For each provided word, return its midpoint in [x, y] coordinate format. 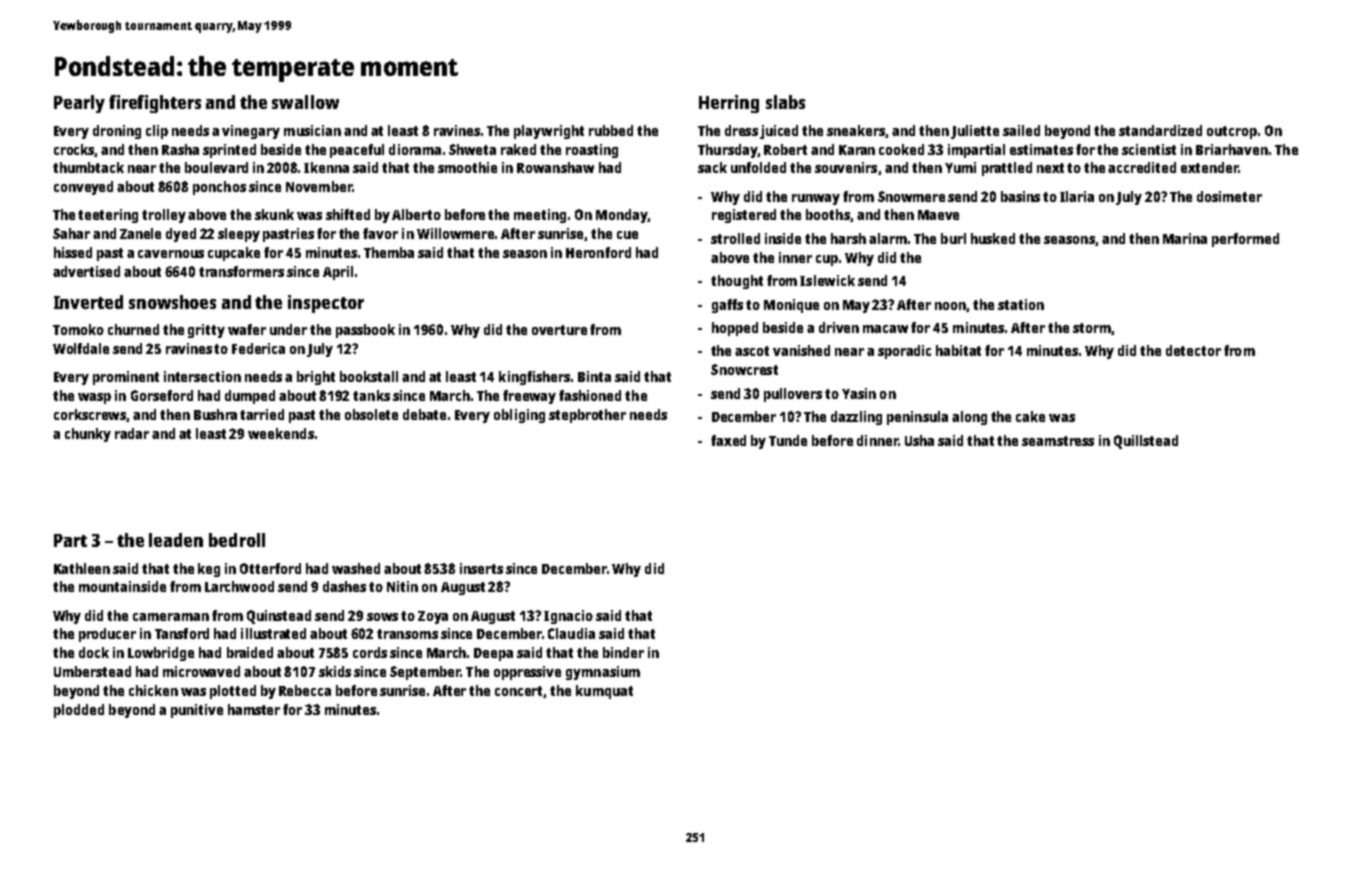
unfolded [758, 167]
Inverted [88, 302]
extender [1209, 167]
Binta [594, 376]
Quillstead [1146, 442]
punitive [197, 711]
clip [157, 132]
